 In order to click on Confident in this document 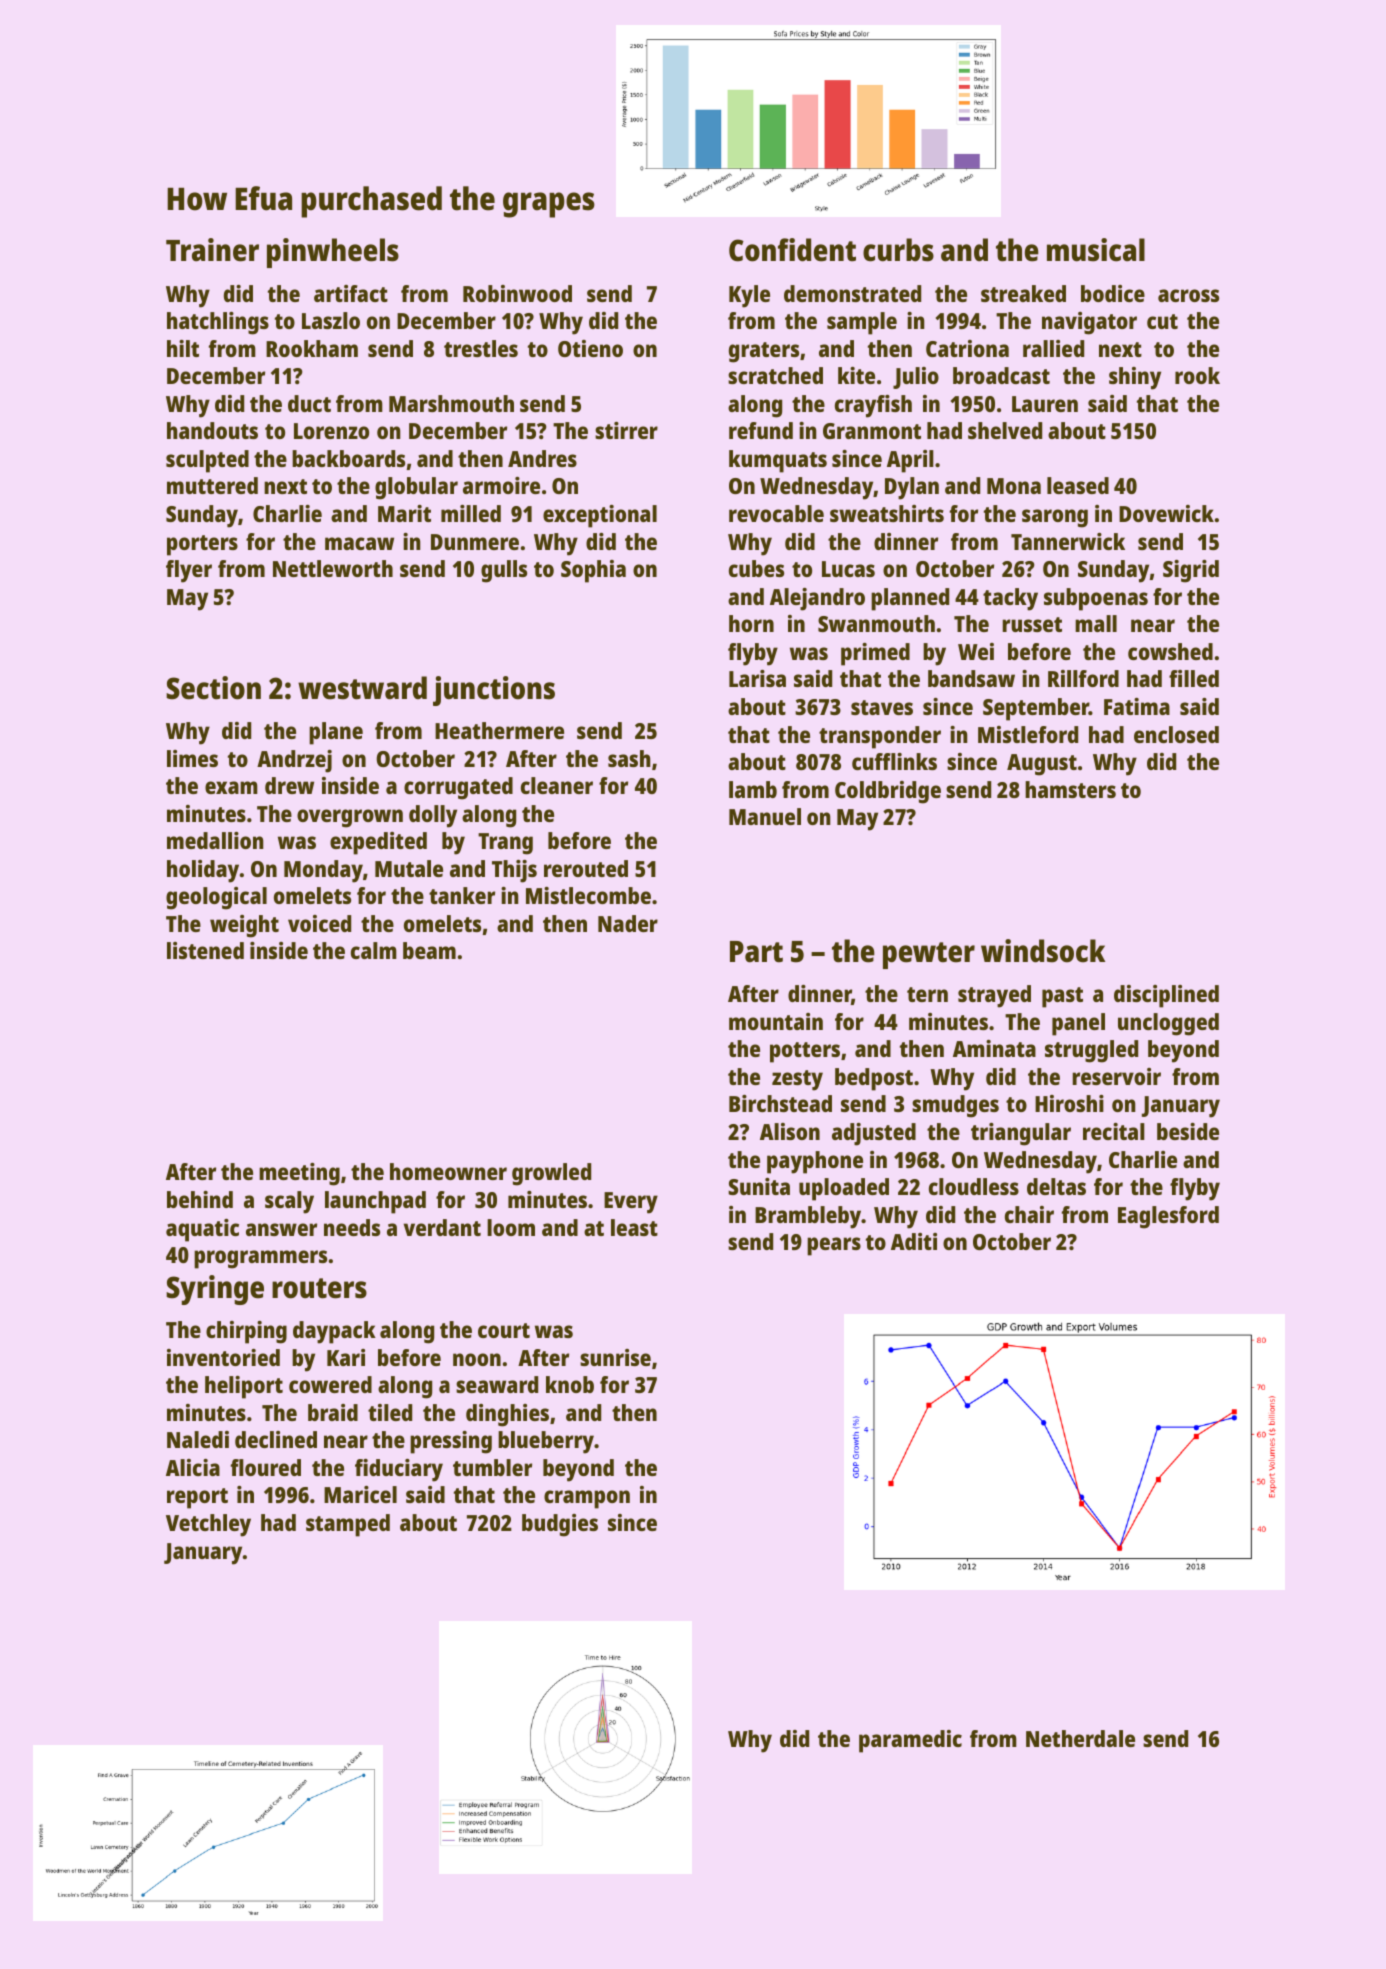, I will do `click(792, 250)`.
